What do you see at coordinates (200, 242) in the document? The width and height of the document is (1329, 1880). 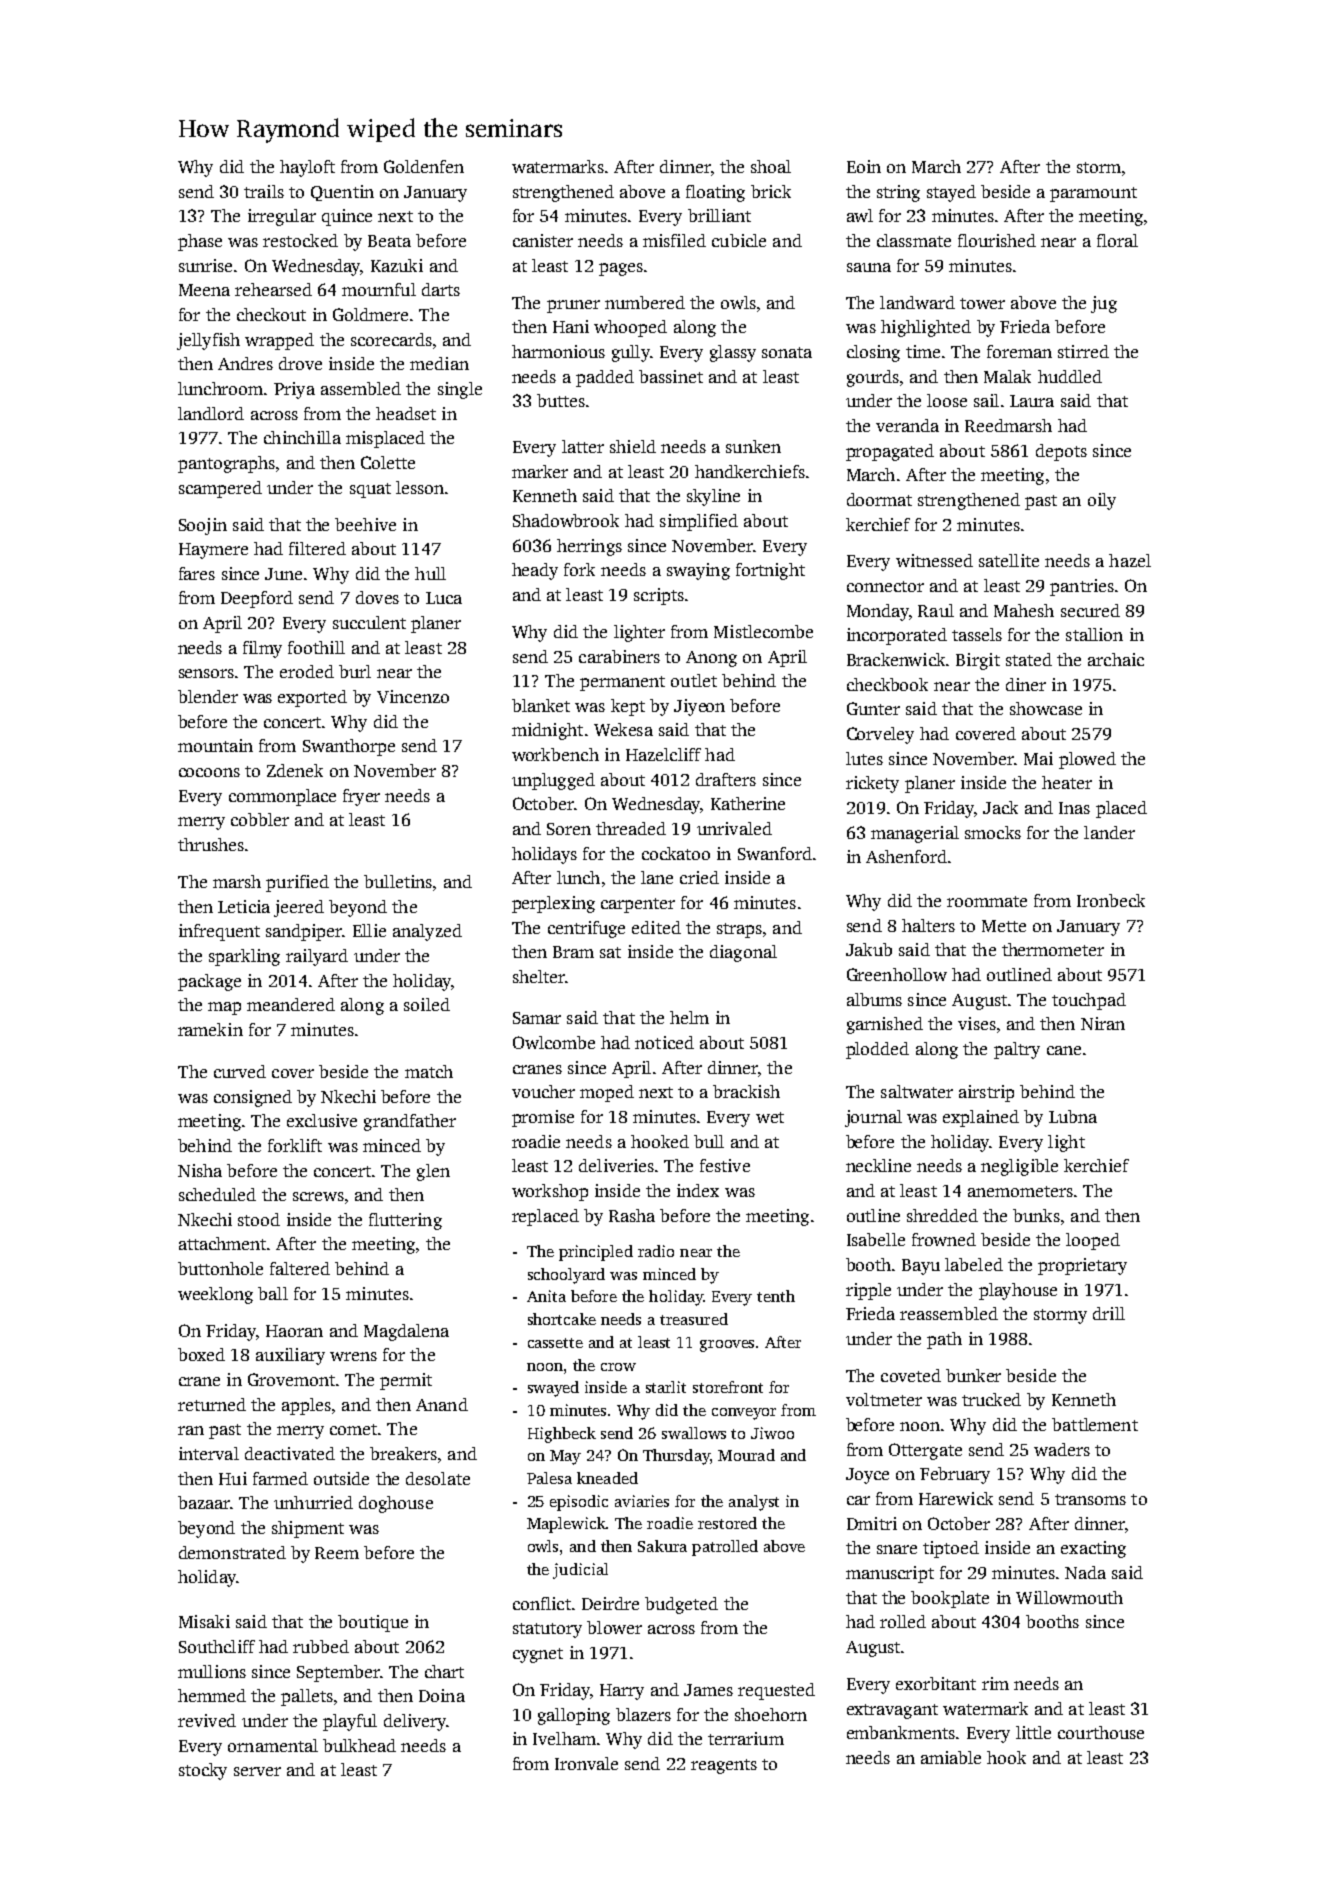 I see `phase` at bounding box center [200, 242].
